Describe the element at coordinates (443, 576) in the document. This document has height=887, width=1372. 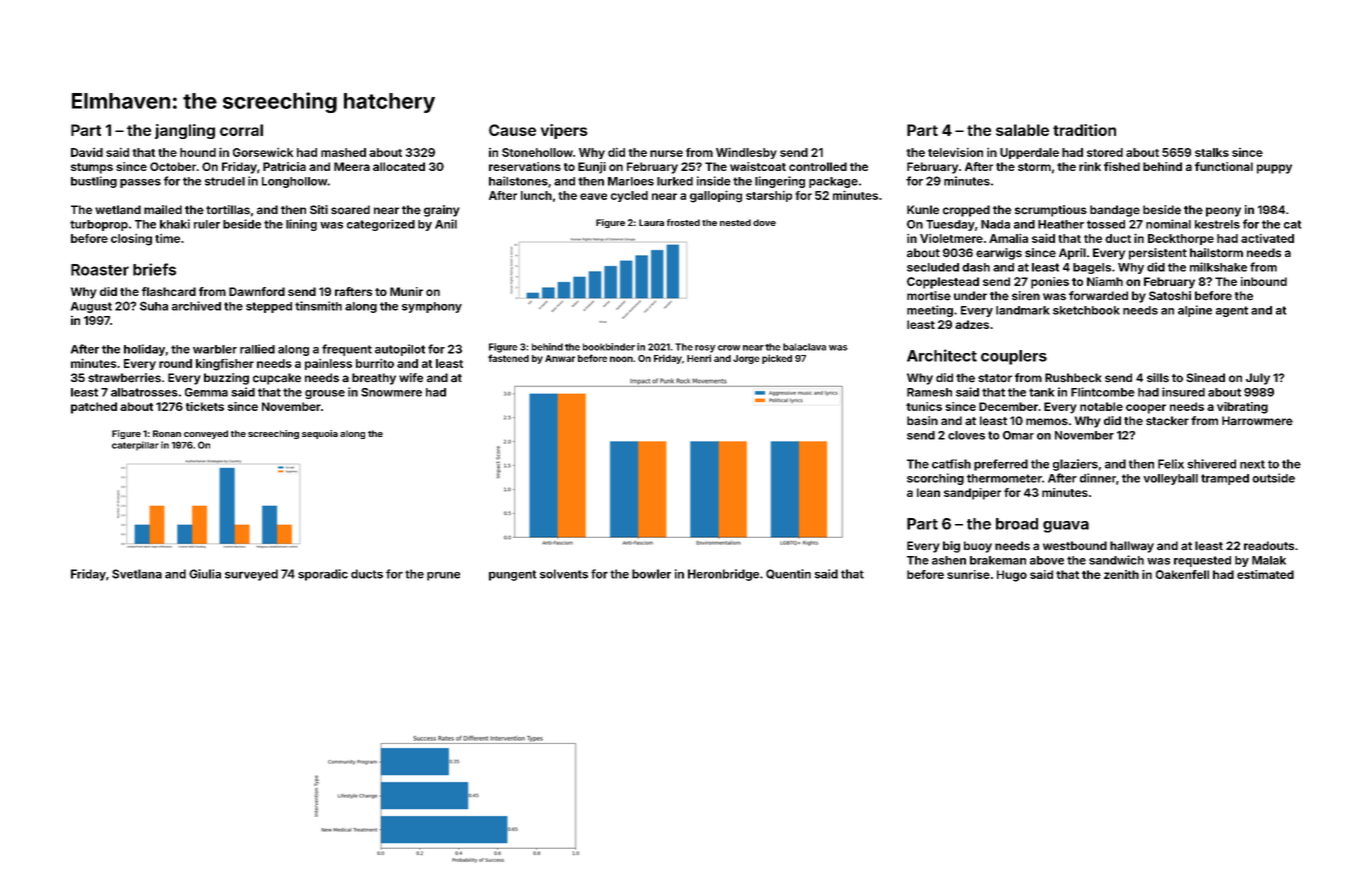
I see `prune` at that location.
